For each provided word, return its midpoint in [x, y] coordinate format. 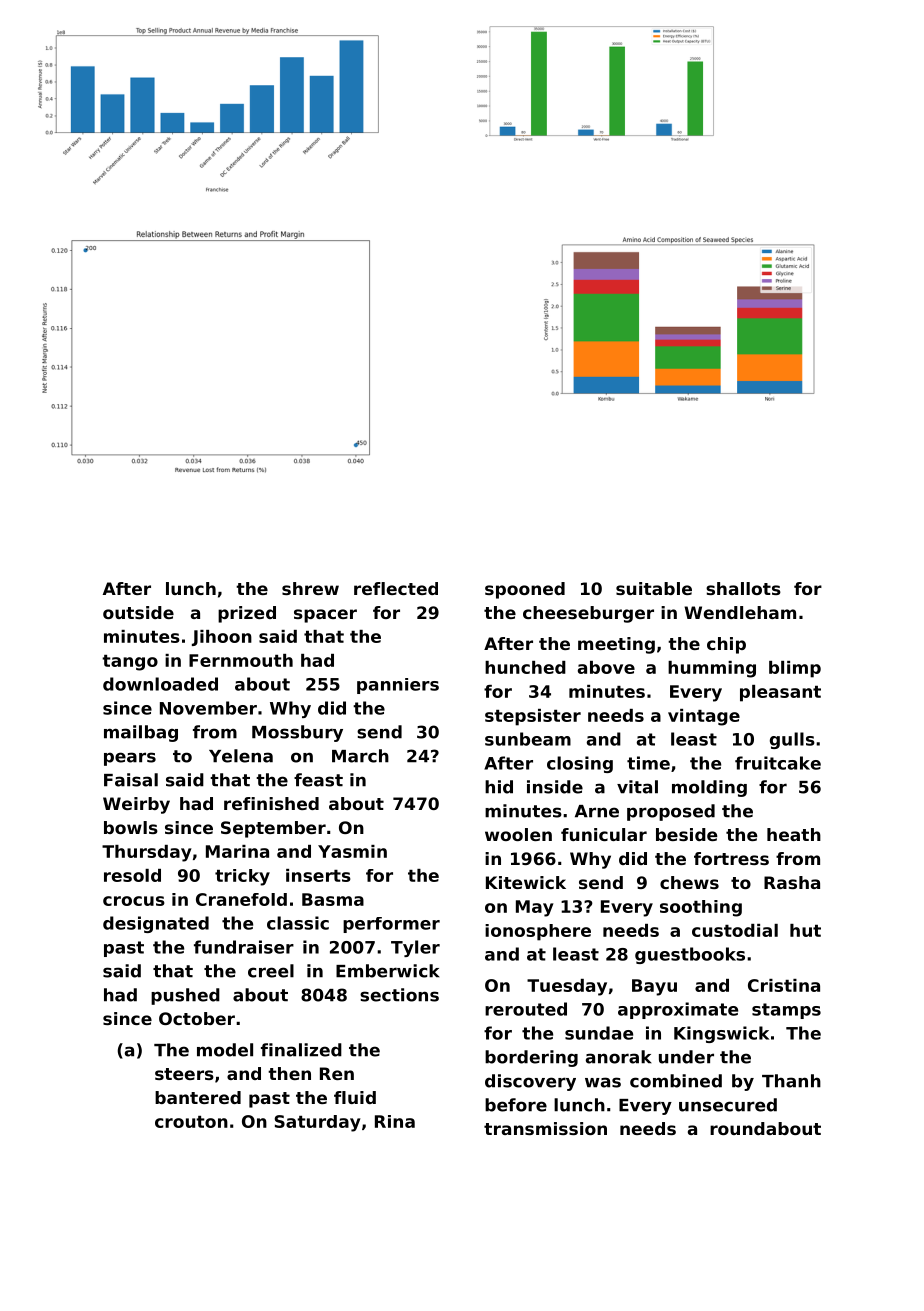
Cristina [784, 985]
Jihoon [222, 638]
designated [156, 924]
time [648, 763]
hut [805, 930]
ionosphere [538, 932]
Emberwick [387, 971]
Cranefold [241, 899]
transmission [545, 1128]
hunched [525, 667]
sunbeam [528, 739]
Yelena [241, 756]
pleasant [780, 693]
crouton [191, 1122]
